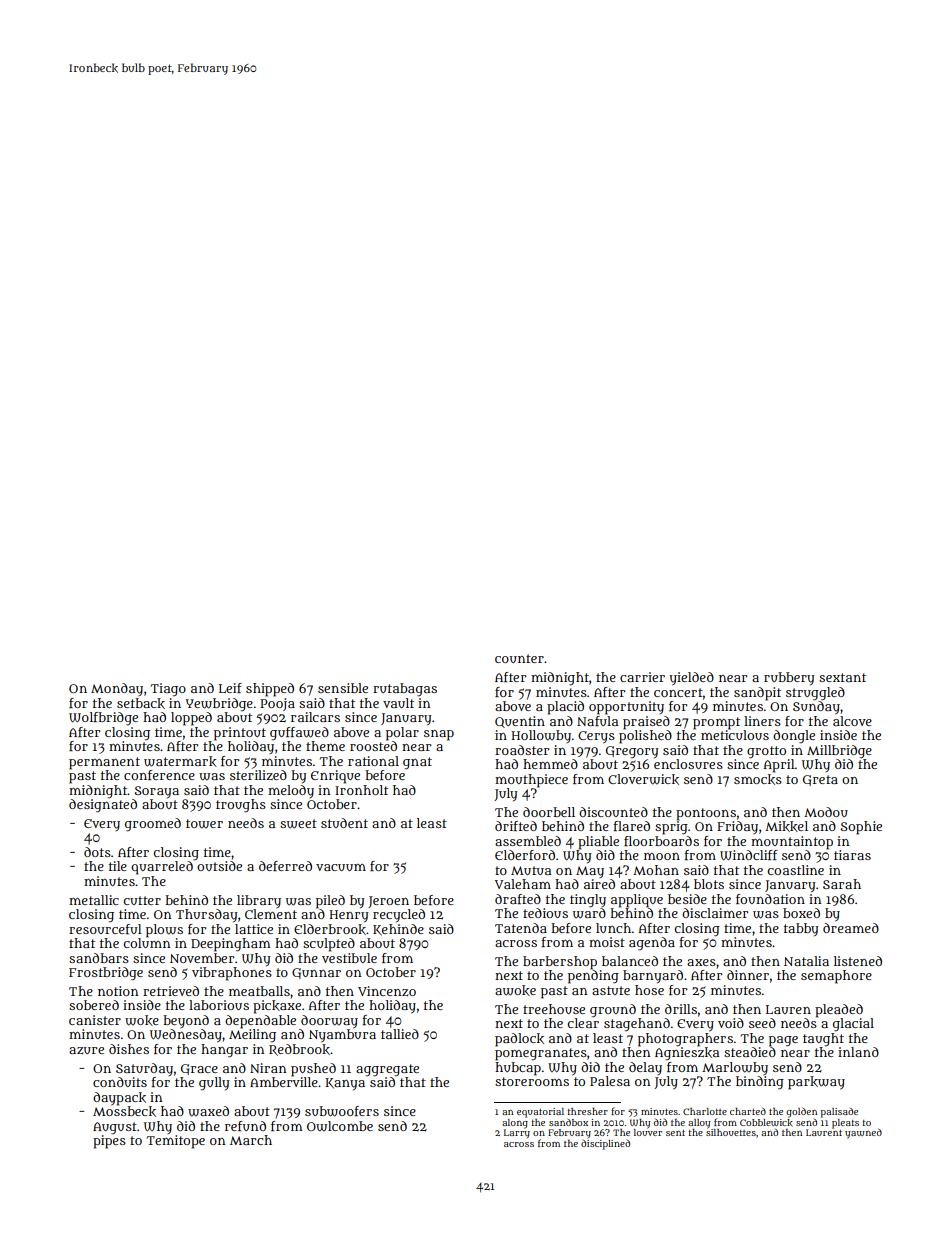 Image resolution: width=952 pixels, height=1233 pixels. What do you see at coordinates (517, 1134) in the image?
I see `Larry` at bounding box center [517, 1134].
